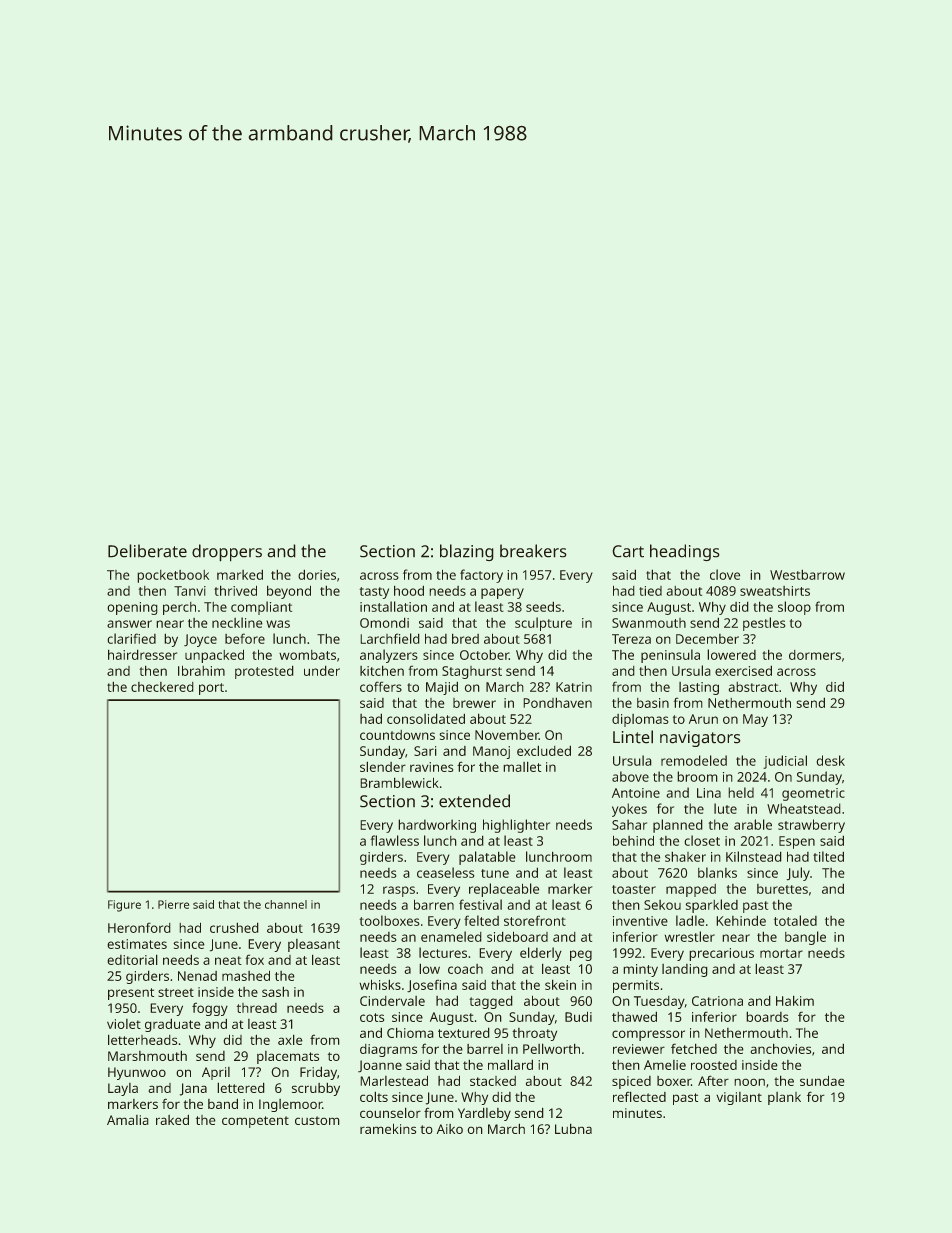  I want to click on Deliberate, so click(147, 550).
